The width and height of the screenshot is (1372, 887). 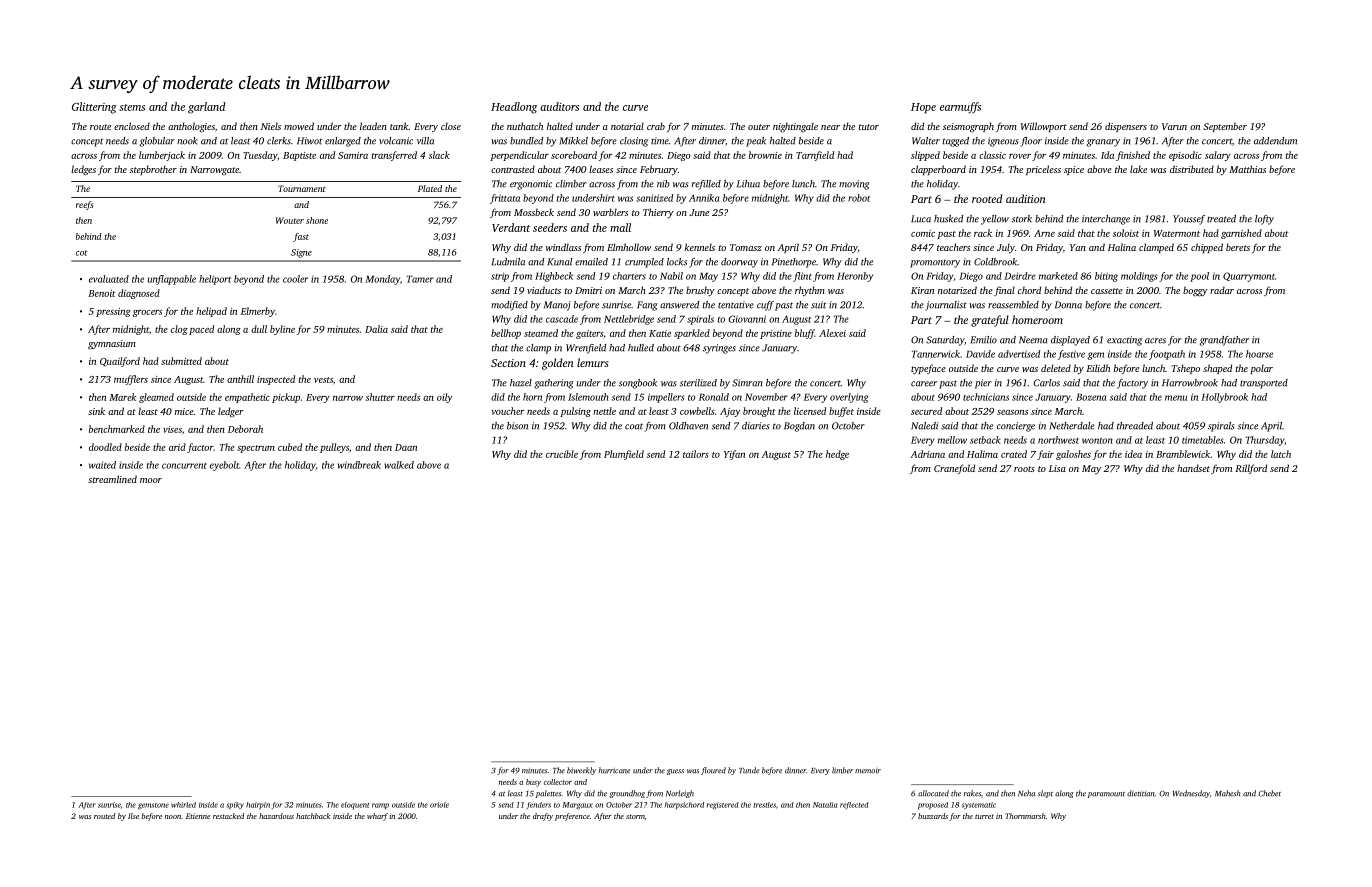 I want to click on Plumfield, so click(x=624, y=455).
